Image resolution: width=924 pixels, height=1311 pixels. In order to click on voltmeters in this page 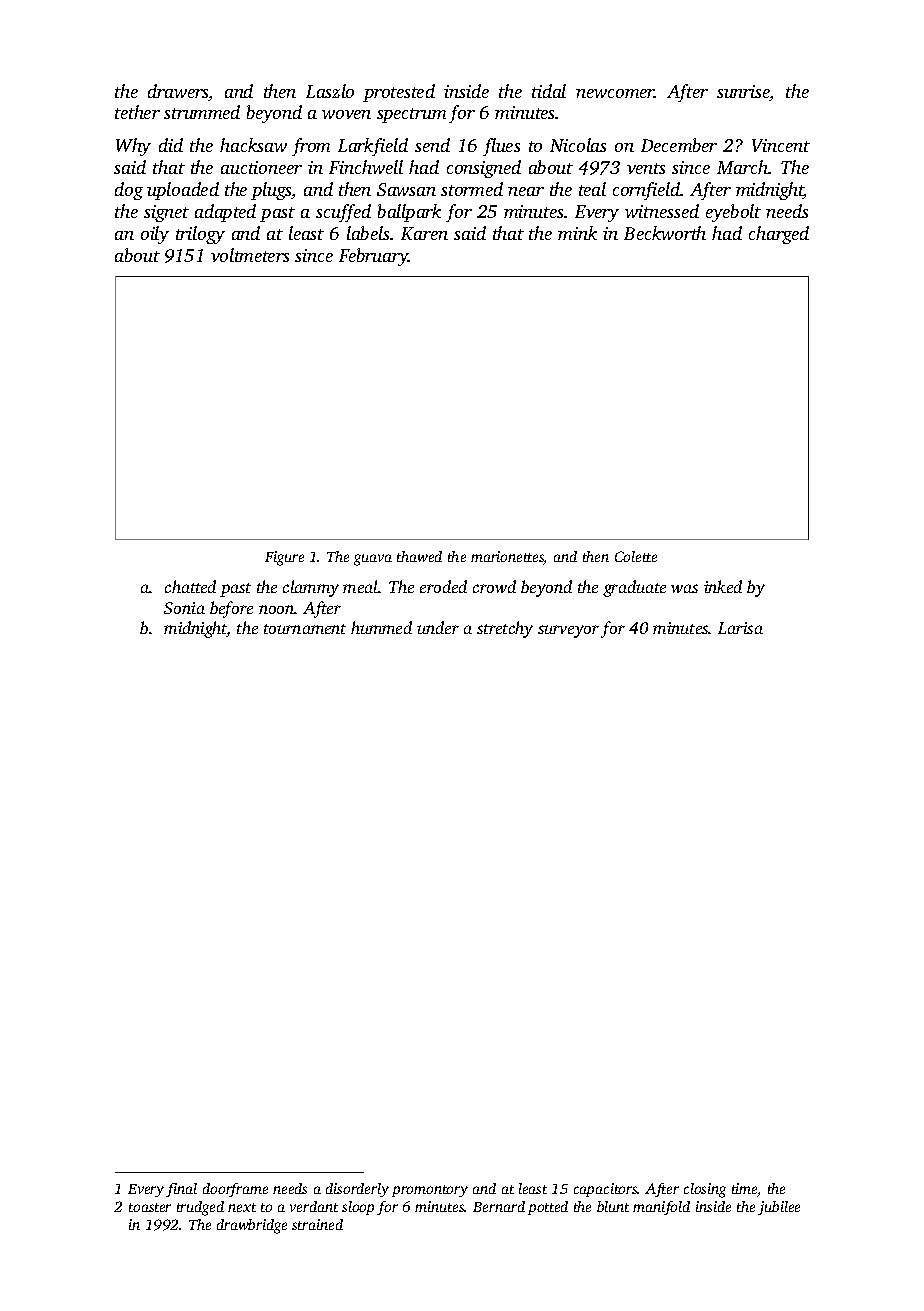, I will do `click(250, 255)`.
